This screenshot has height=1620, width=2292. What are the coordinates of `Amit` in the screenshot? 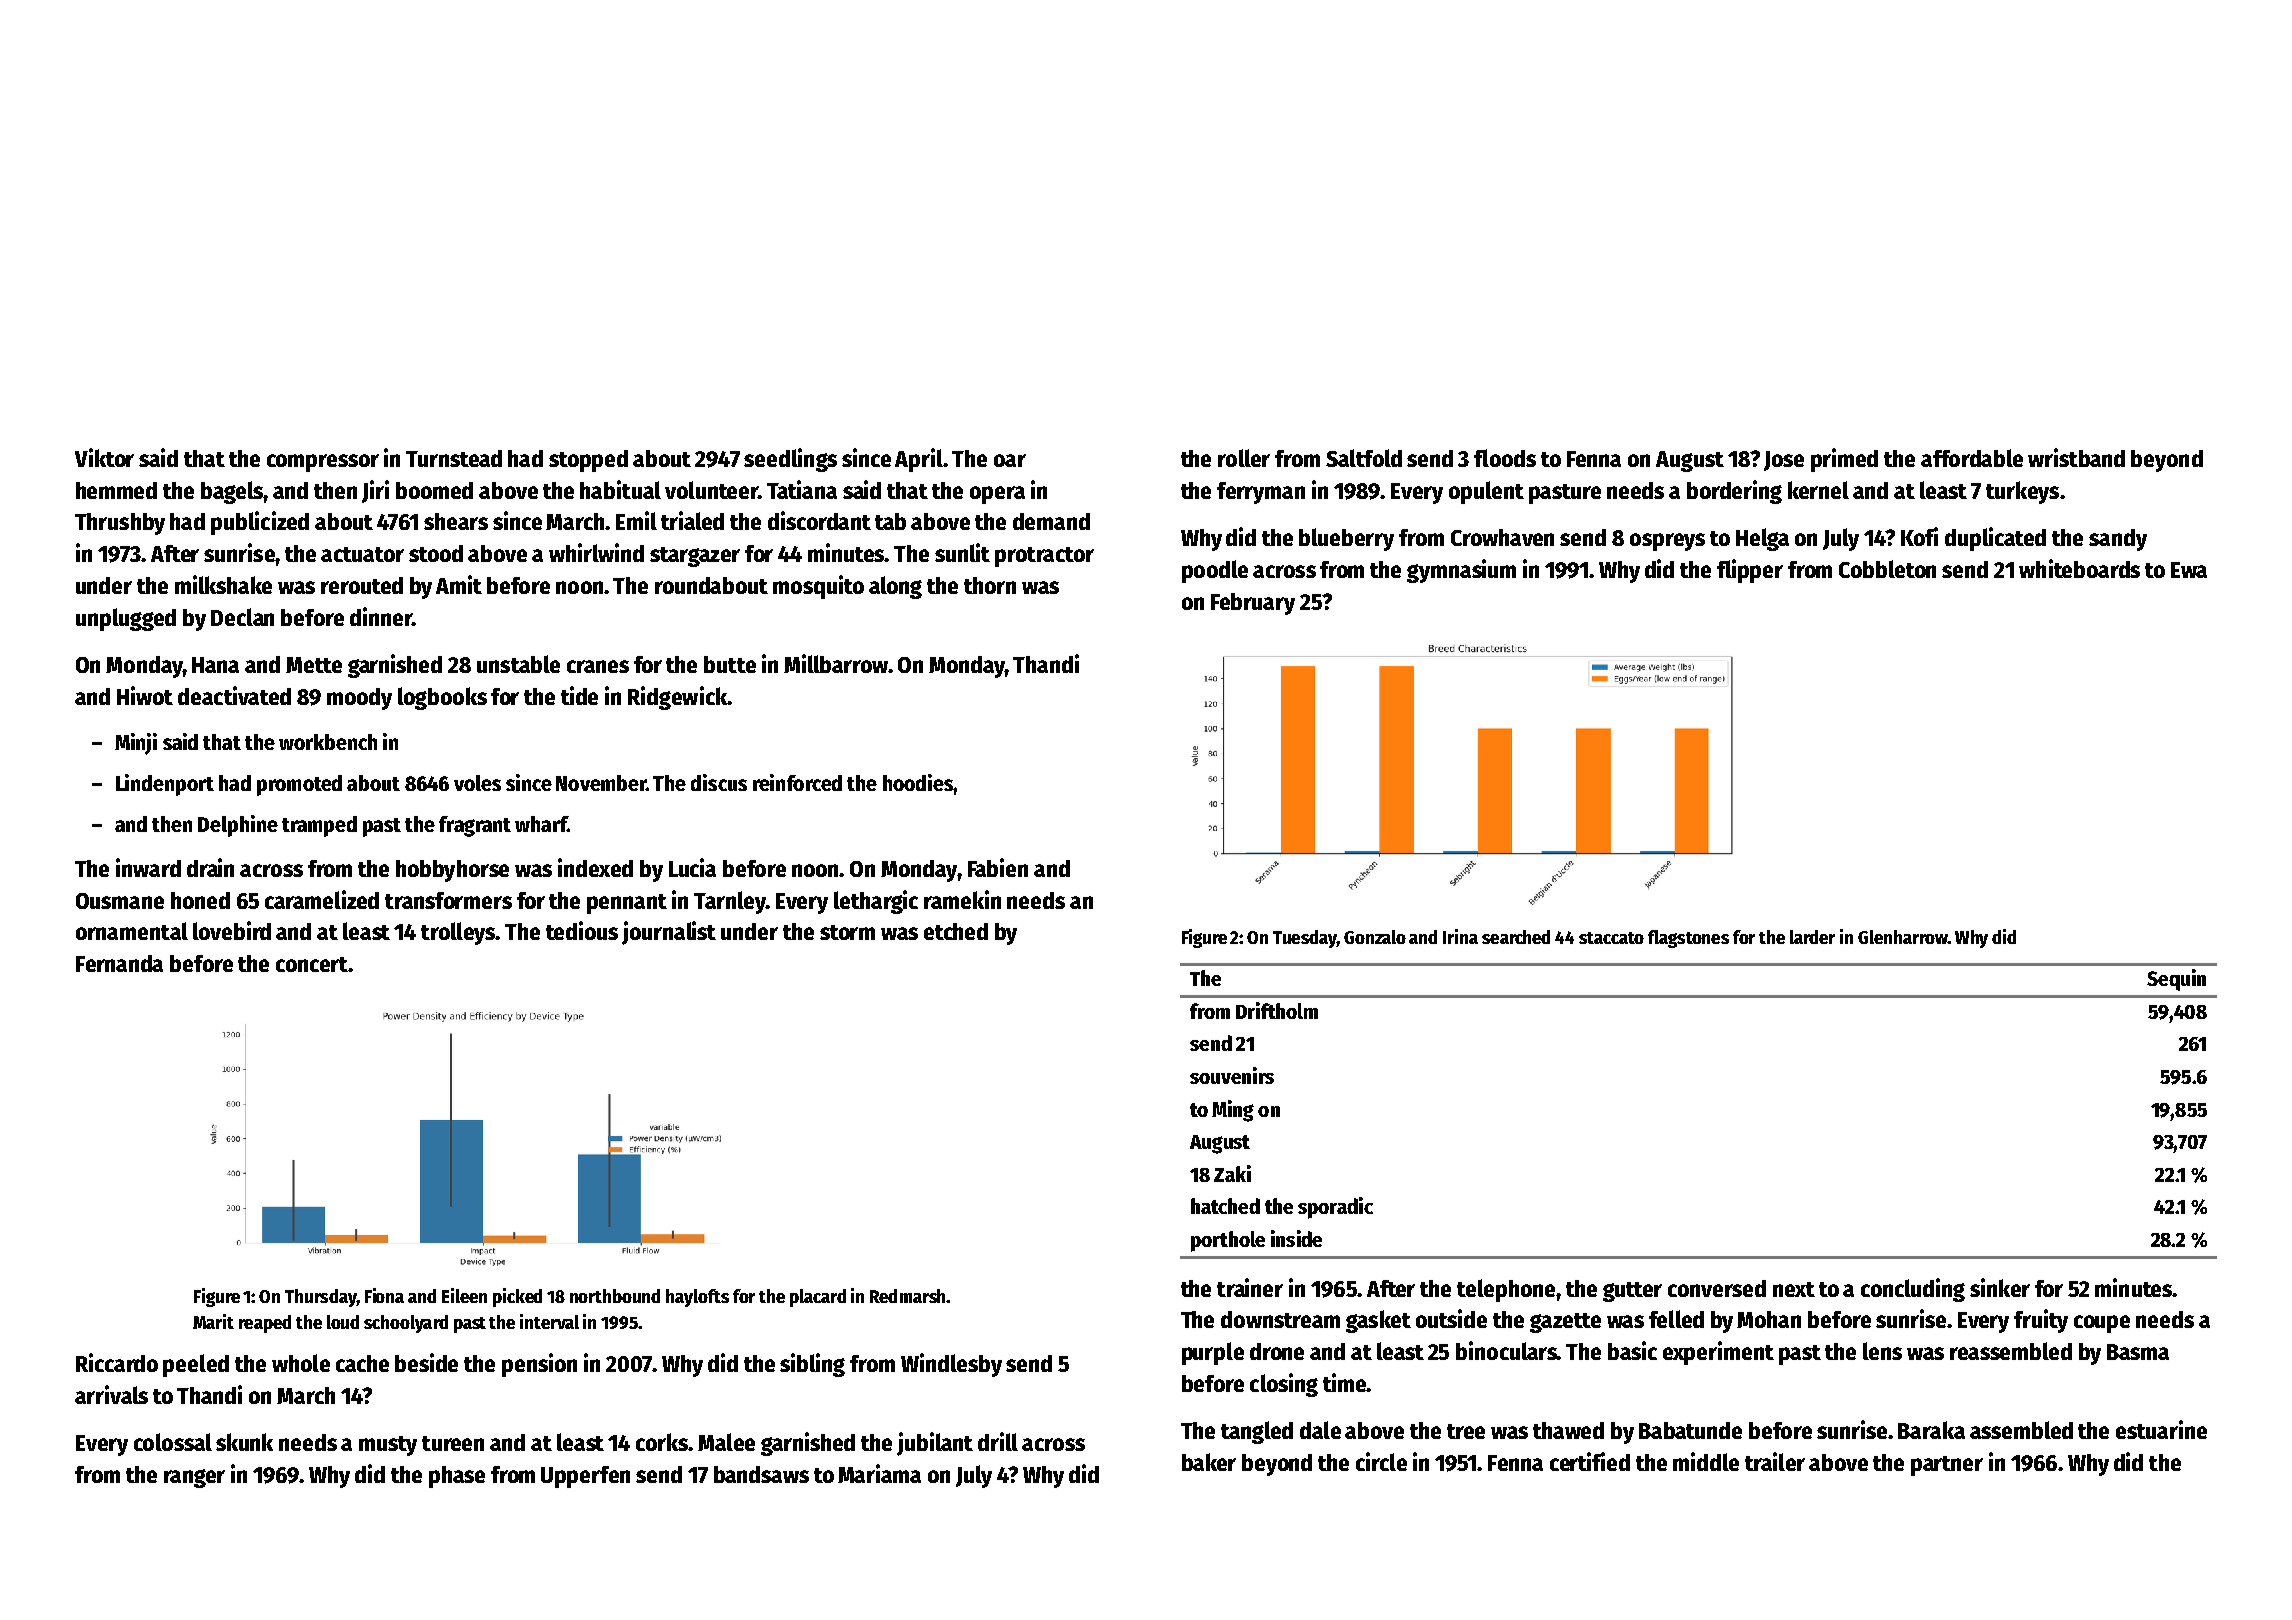 It's located at (459, 584).
